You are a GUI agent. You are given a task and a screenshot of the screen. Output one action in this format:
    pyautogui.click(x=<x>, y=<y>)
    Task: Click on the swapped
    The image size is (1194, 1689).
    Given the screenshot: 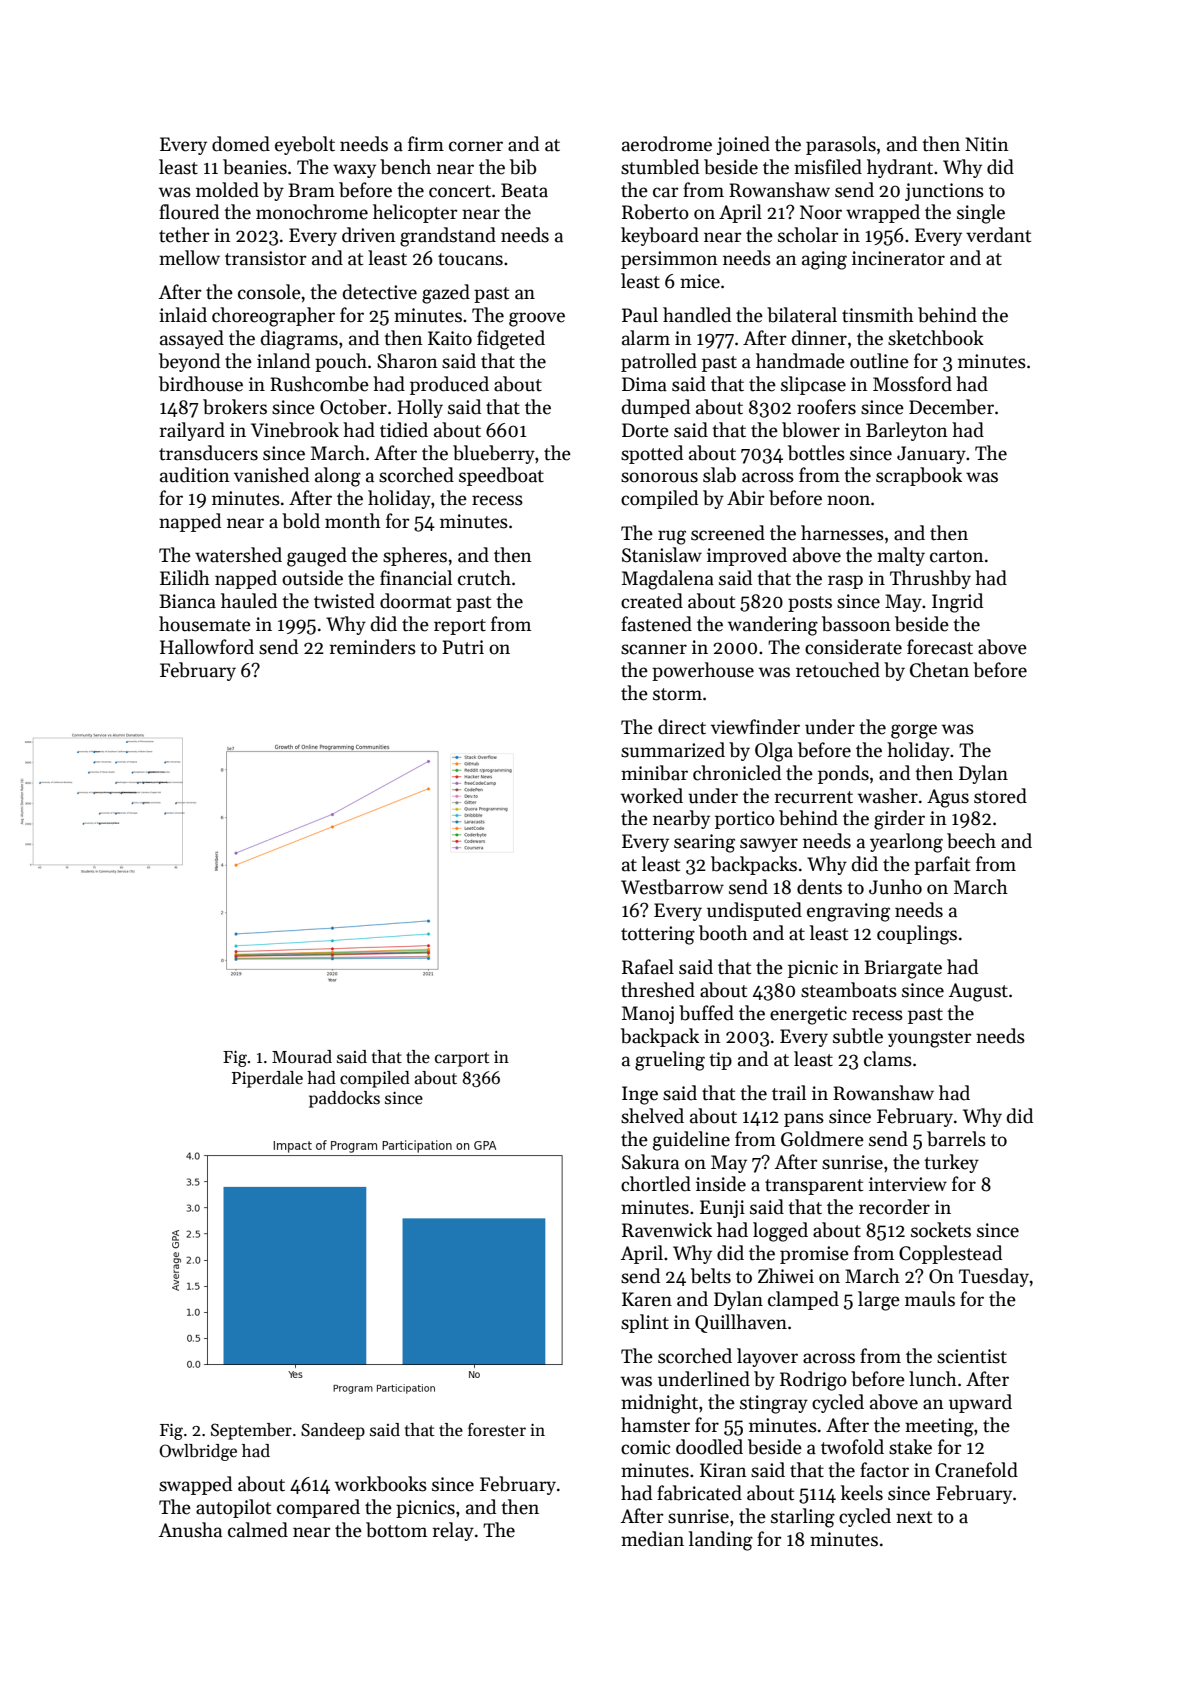 What is the action you would take?
    pyautogui.click(x=195, y=1485)
